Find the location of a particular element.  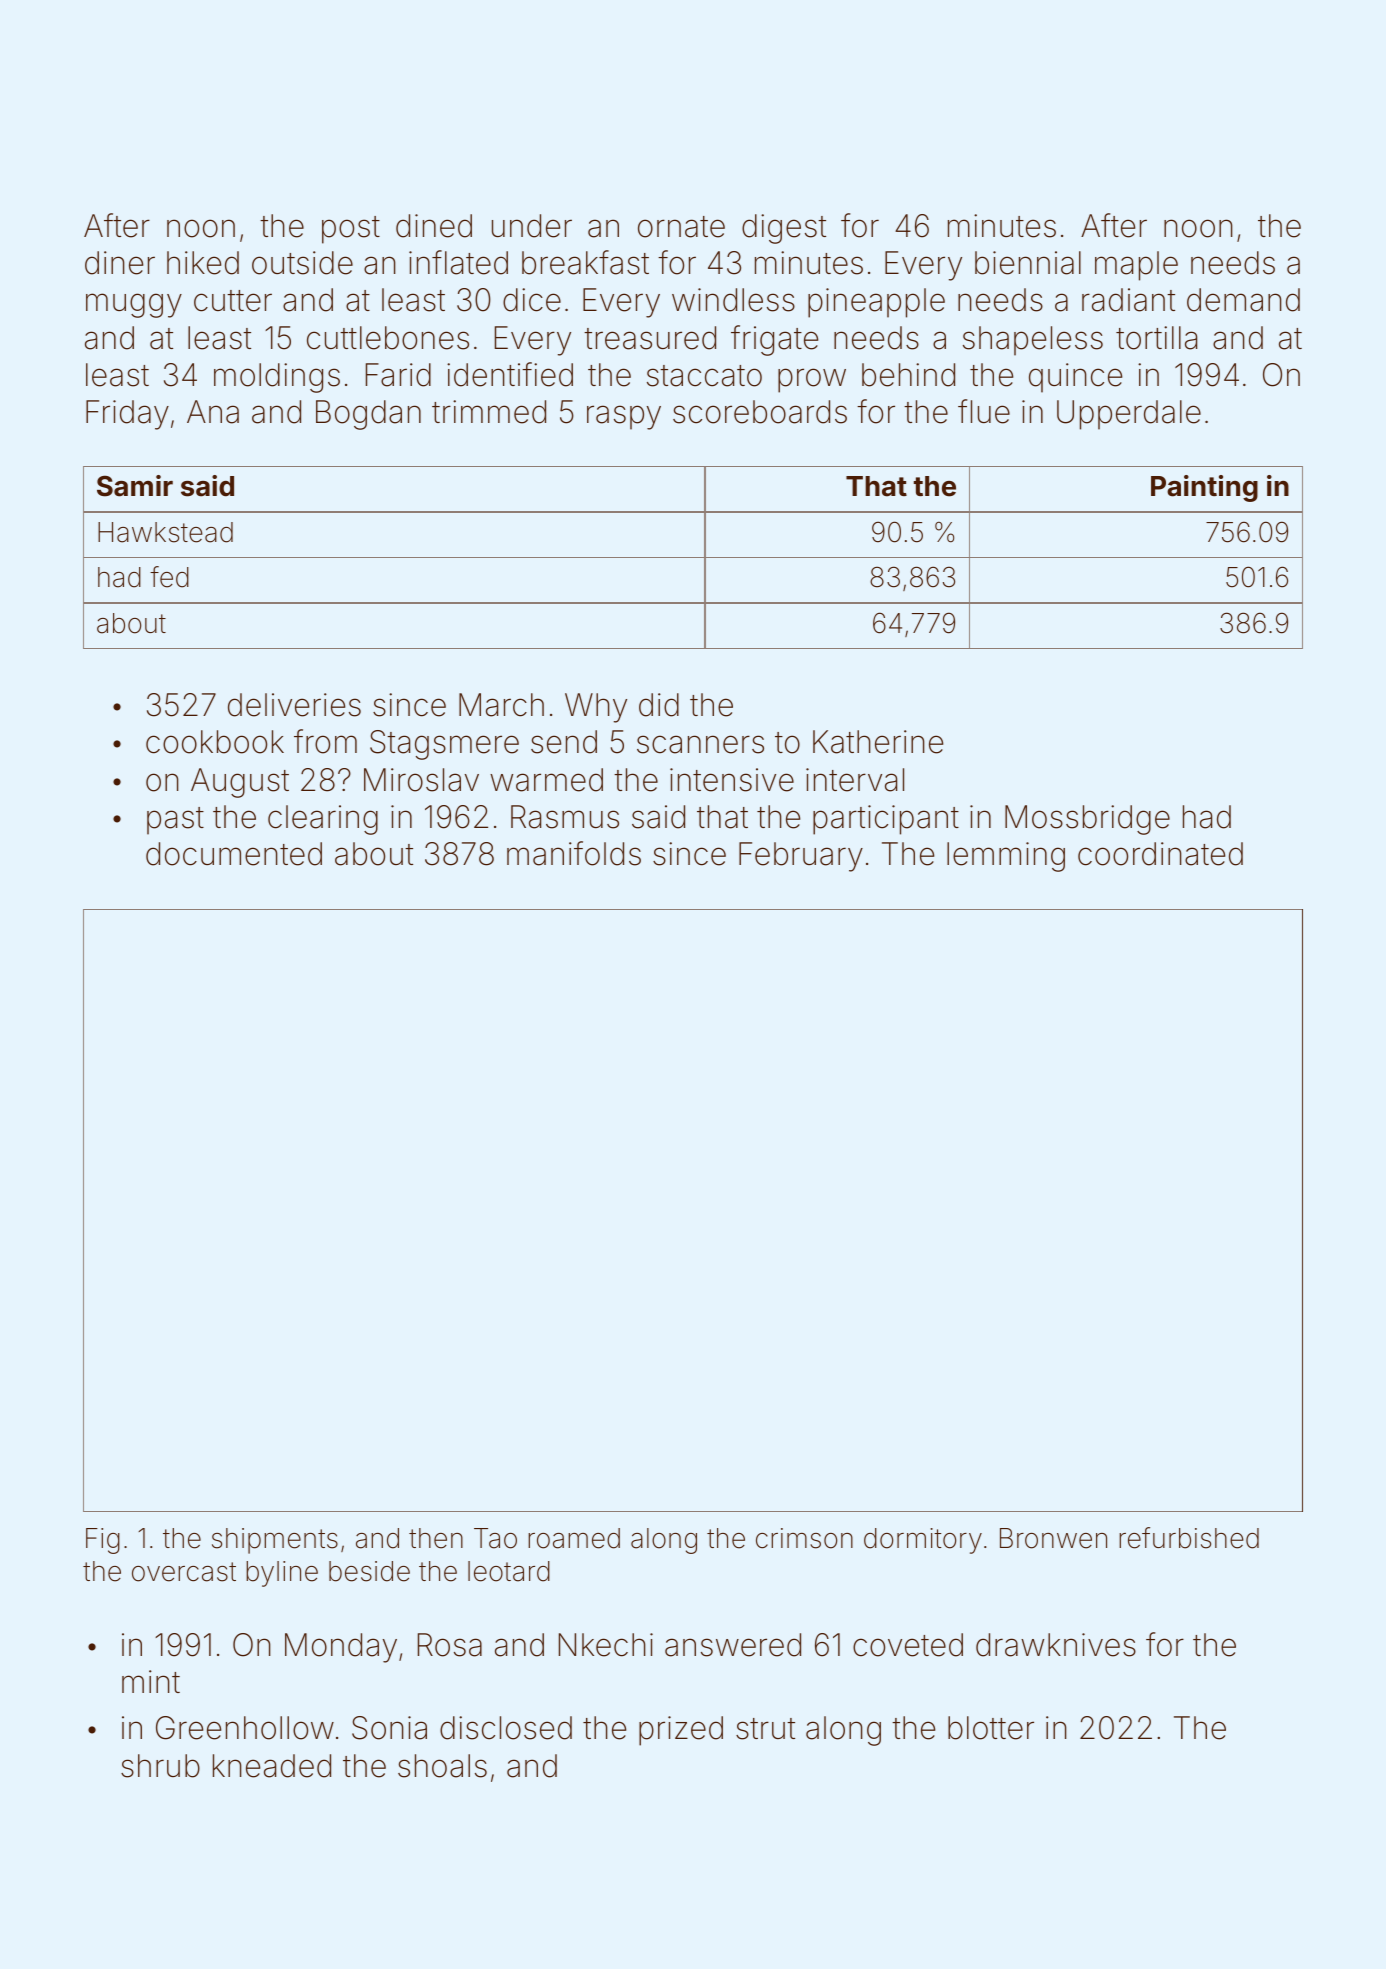

shoals is located at coordinates (442, 1766).
